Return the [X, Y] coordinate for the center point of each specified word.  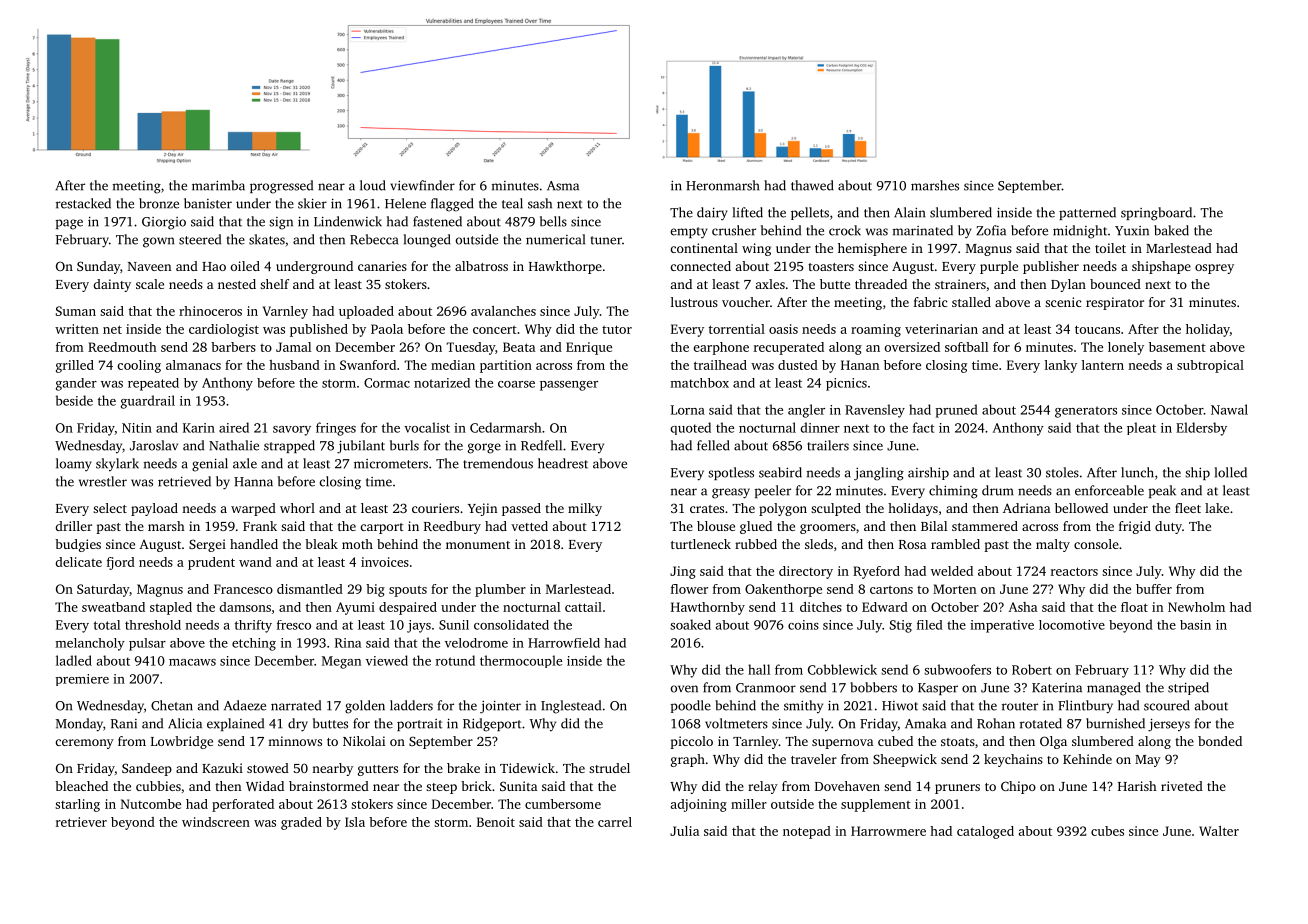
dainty [112, 285]
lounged [427, 241]
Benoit [496, 822]
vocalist [427, 427]
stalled [971, 302]
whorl [297, 508]
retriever [81, 822]
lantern [1103, 365]
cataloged [985, 832]
